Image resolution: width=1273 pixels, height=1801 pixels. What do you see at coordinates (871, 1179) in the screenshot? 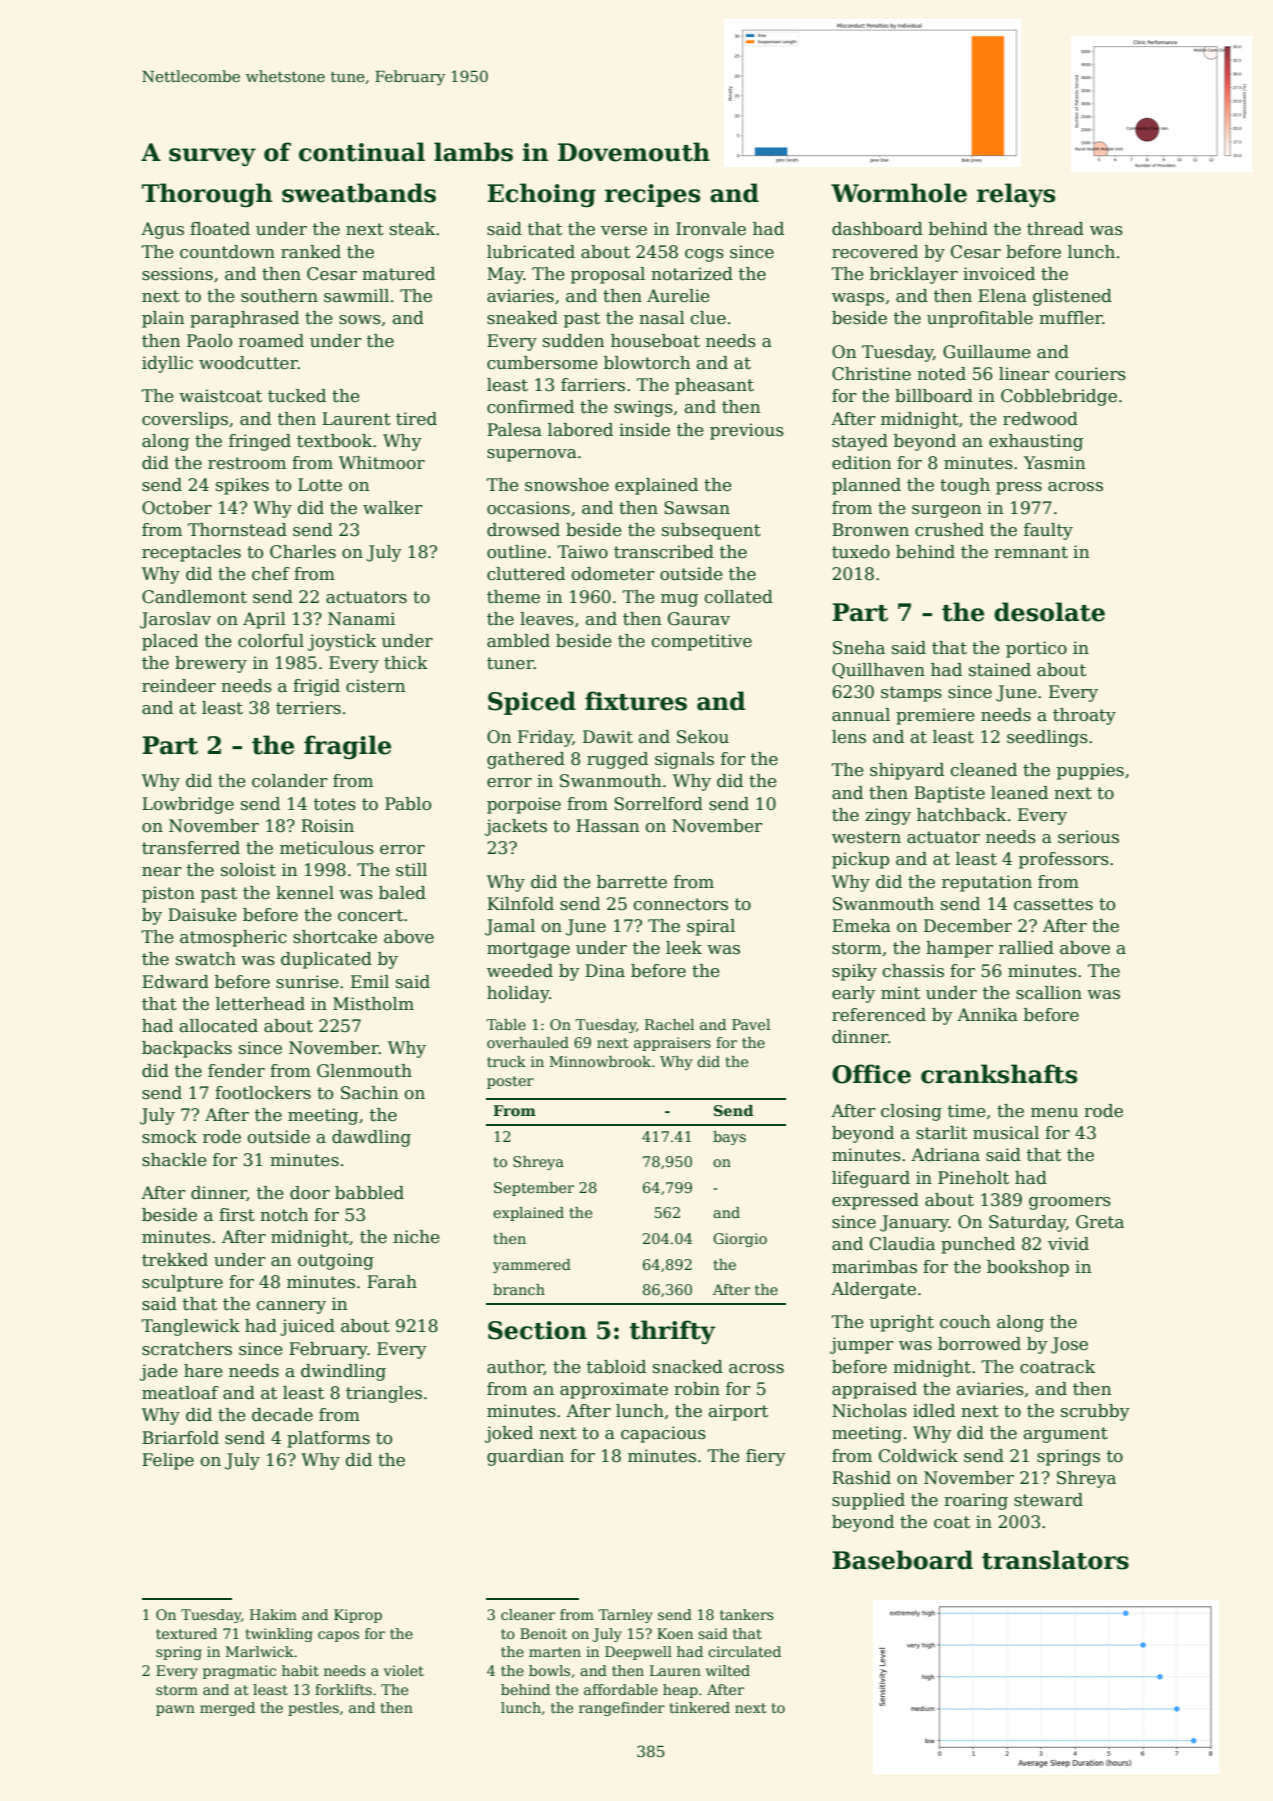
I see `lifeguard` at bounding box center [871, 1179].
